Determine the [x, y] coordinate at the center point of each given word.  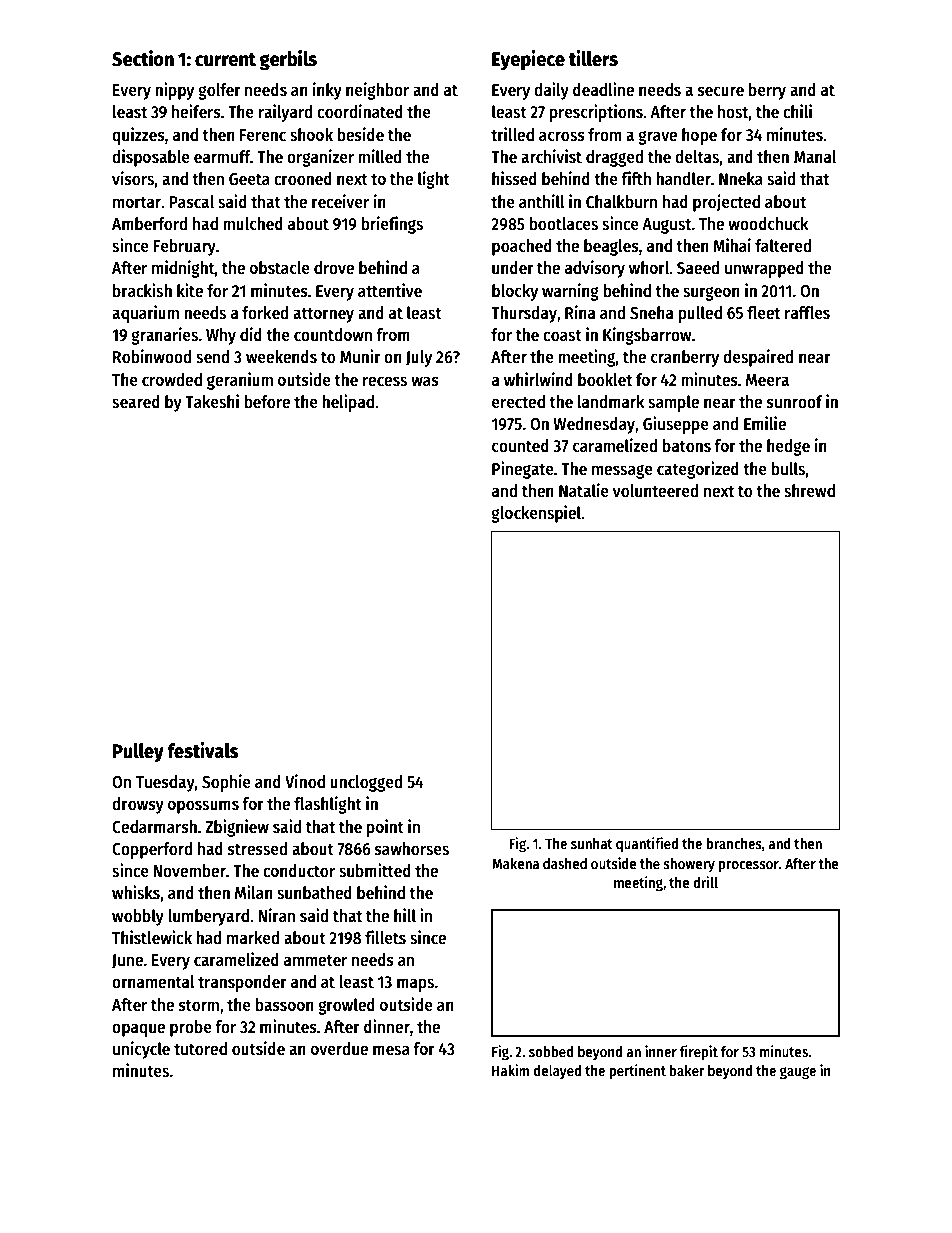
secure [721, 91]
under [513, 268]
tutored [200, 1049]
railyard [285, 113]
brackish [142, 290]
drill [705, 882]
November [190, 871]
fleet [763, 313]
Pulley [138, 753]
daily [551, 91]
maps [415, 985]
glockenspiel [536, 514]
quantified [647, 844]
